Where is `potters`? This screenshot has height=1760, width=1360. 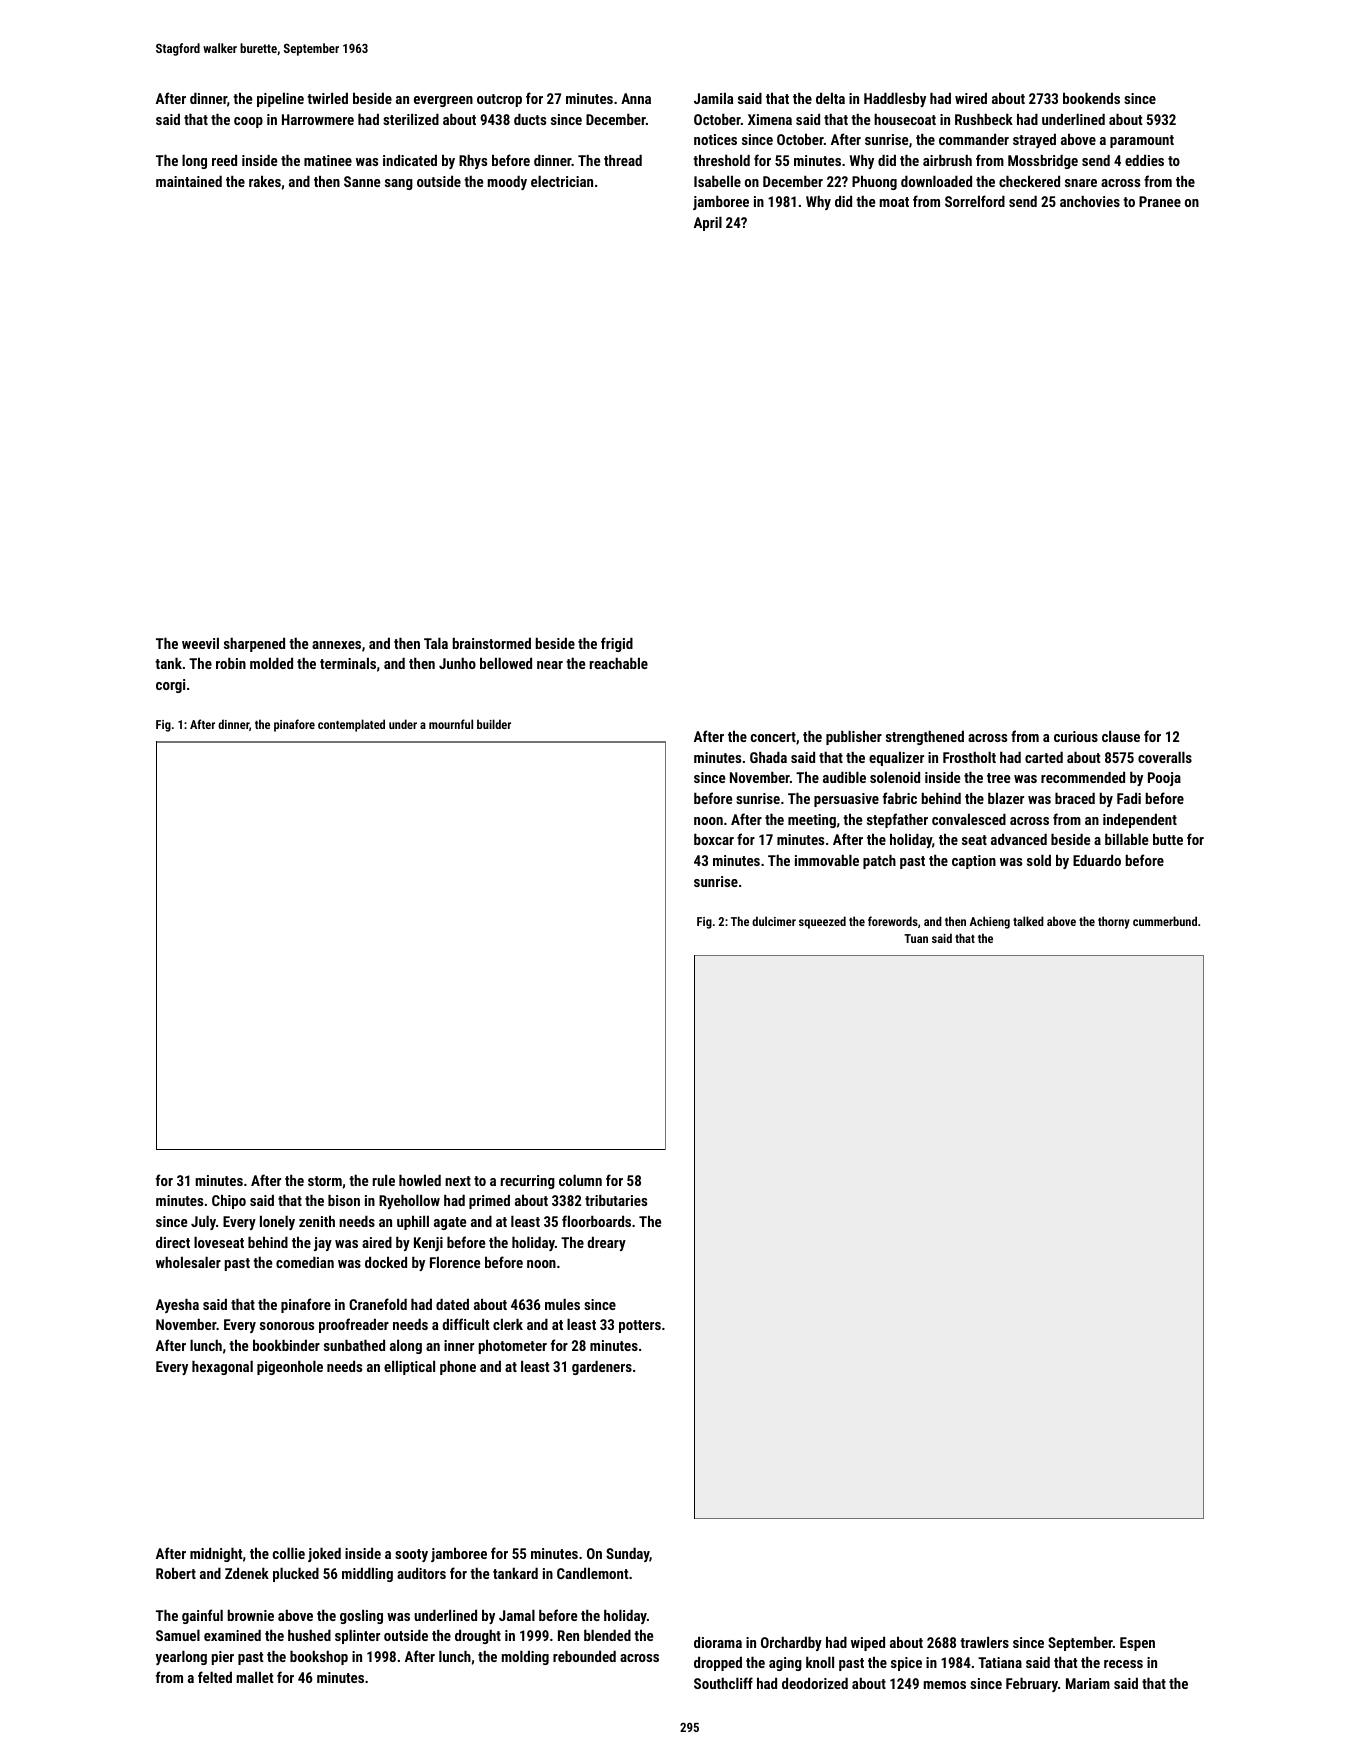
potters is located at coordinates (640, 1326).
